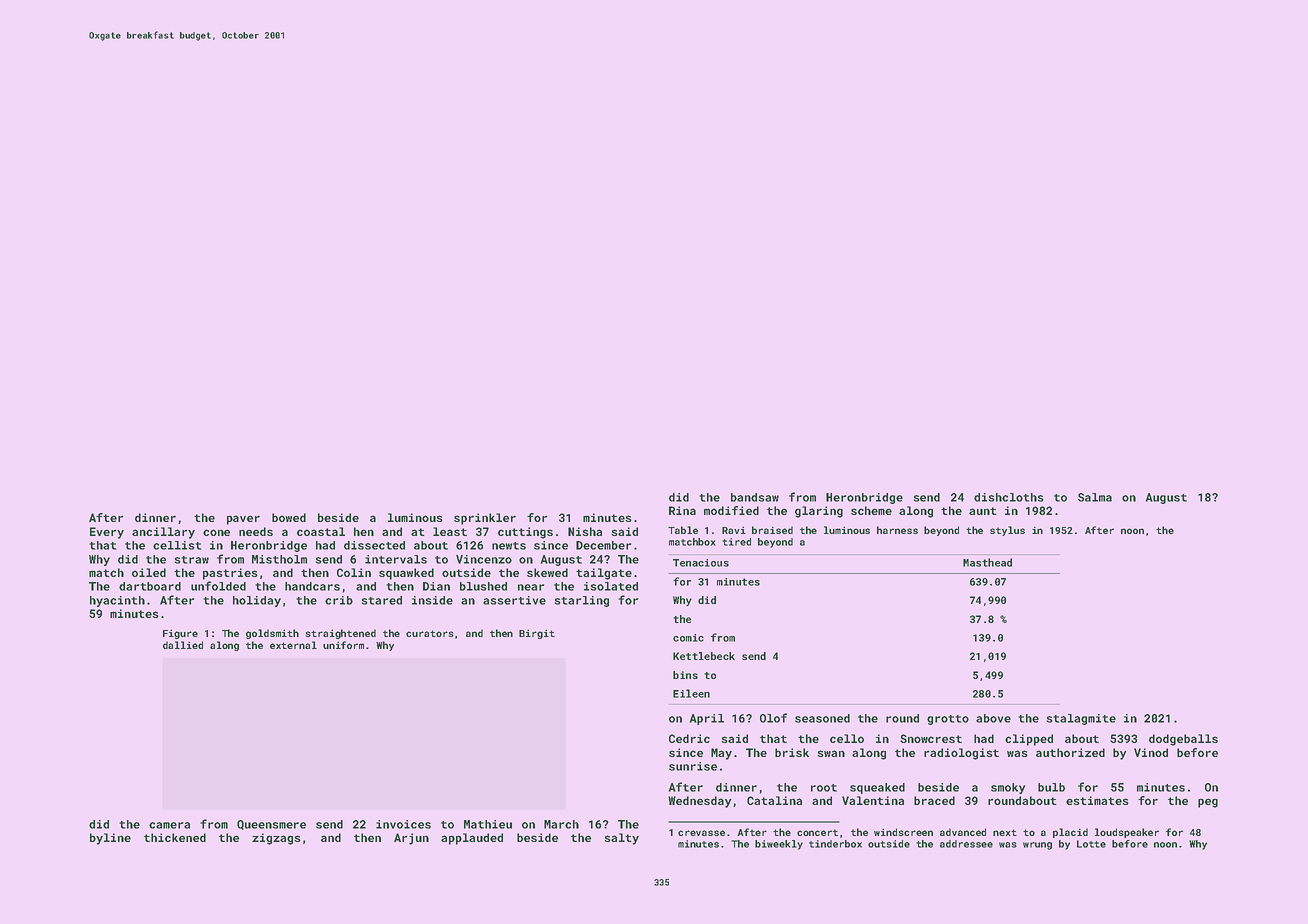 This image has width=1308, height=924. What do you see at coordinates (983, 511) in the image?
I see `aunt` at bounding box center [983, 511].
